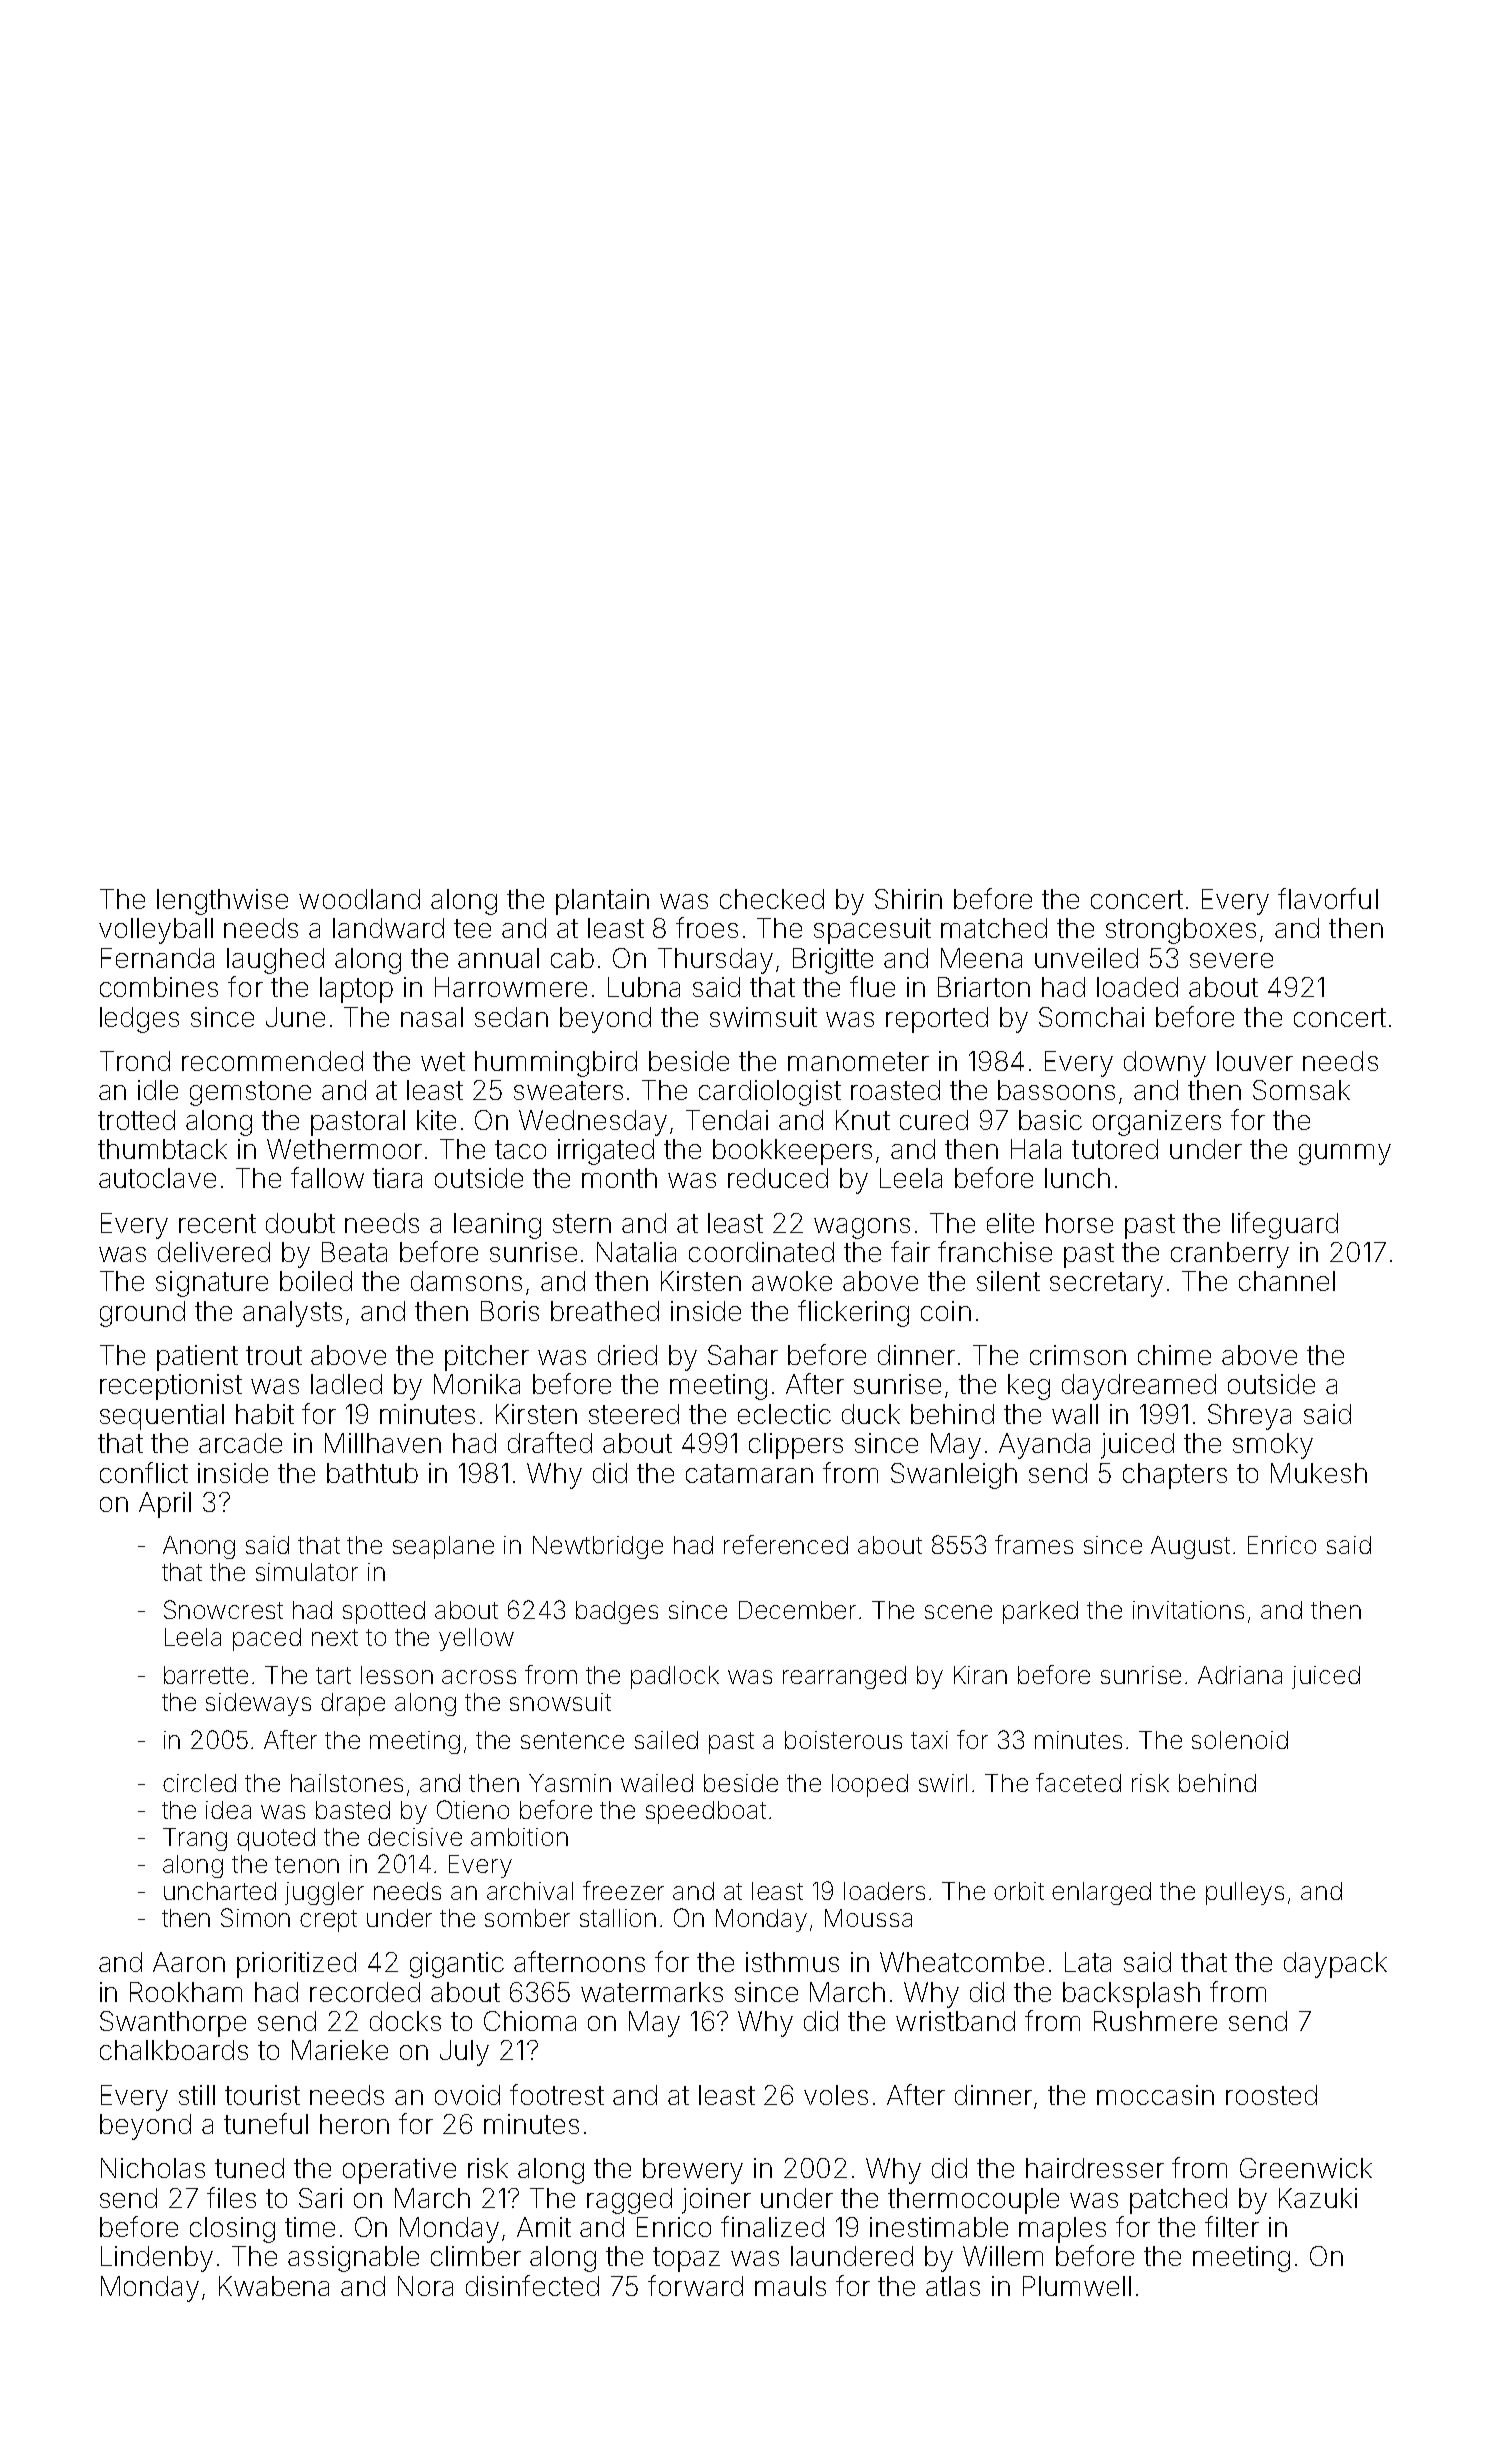 Image resolution: width=1496 pixels, height=2464 pixels. What do you see at coordinates (602, 902) in the image?
I see `plantain` at bounding box center [602, 902].
